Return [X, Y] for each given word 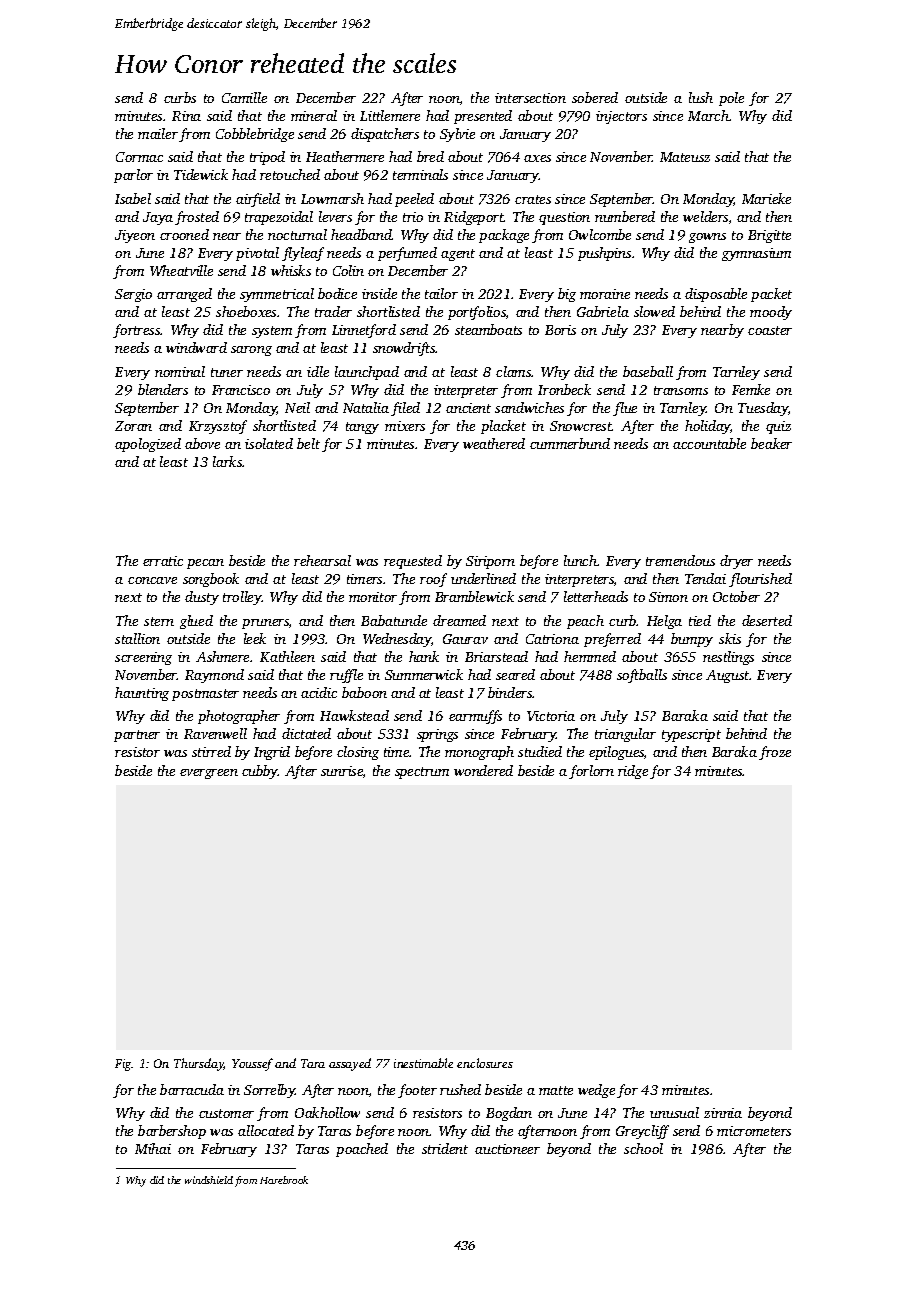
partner [137, 736]
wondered [483, 770]
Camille [244, 97]
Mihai [153, 1148]
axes [537, 158]
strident [445, 1148]
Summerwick [424, 674]
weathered [494, 443]
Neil [297, 407]
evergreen [209, 774]
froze [775, 753]
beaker [771, 443]
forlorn [591, 772]
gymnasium [756, 254]
